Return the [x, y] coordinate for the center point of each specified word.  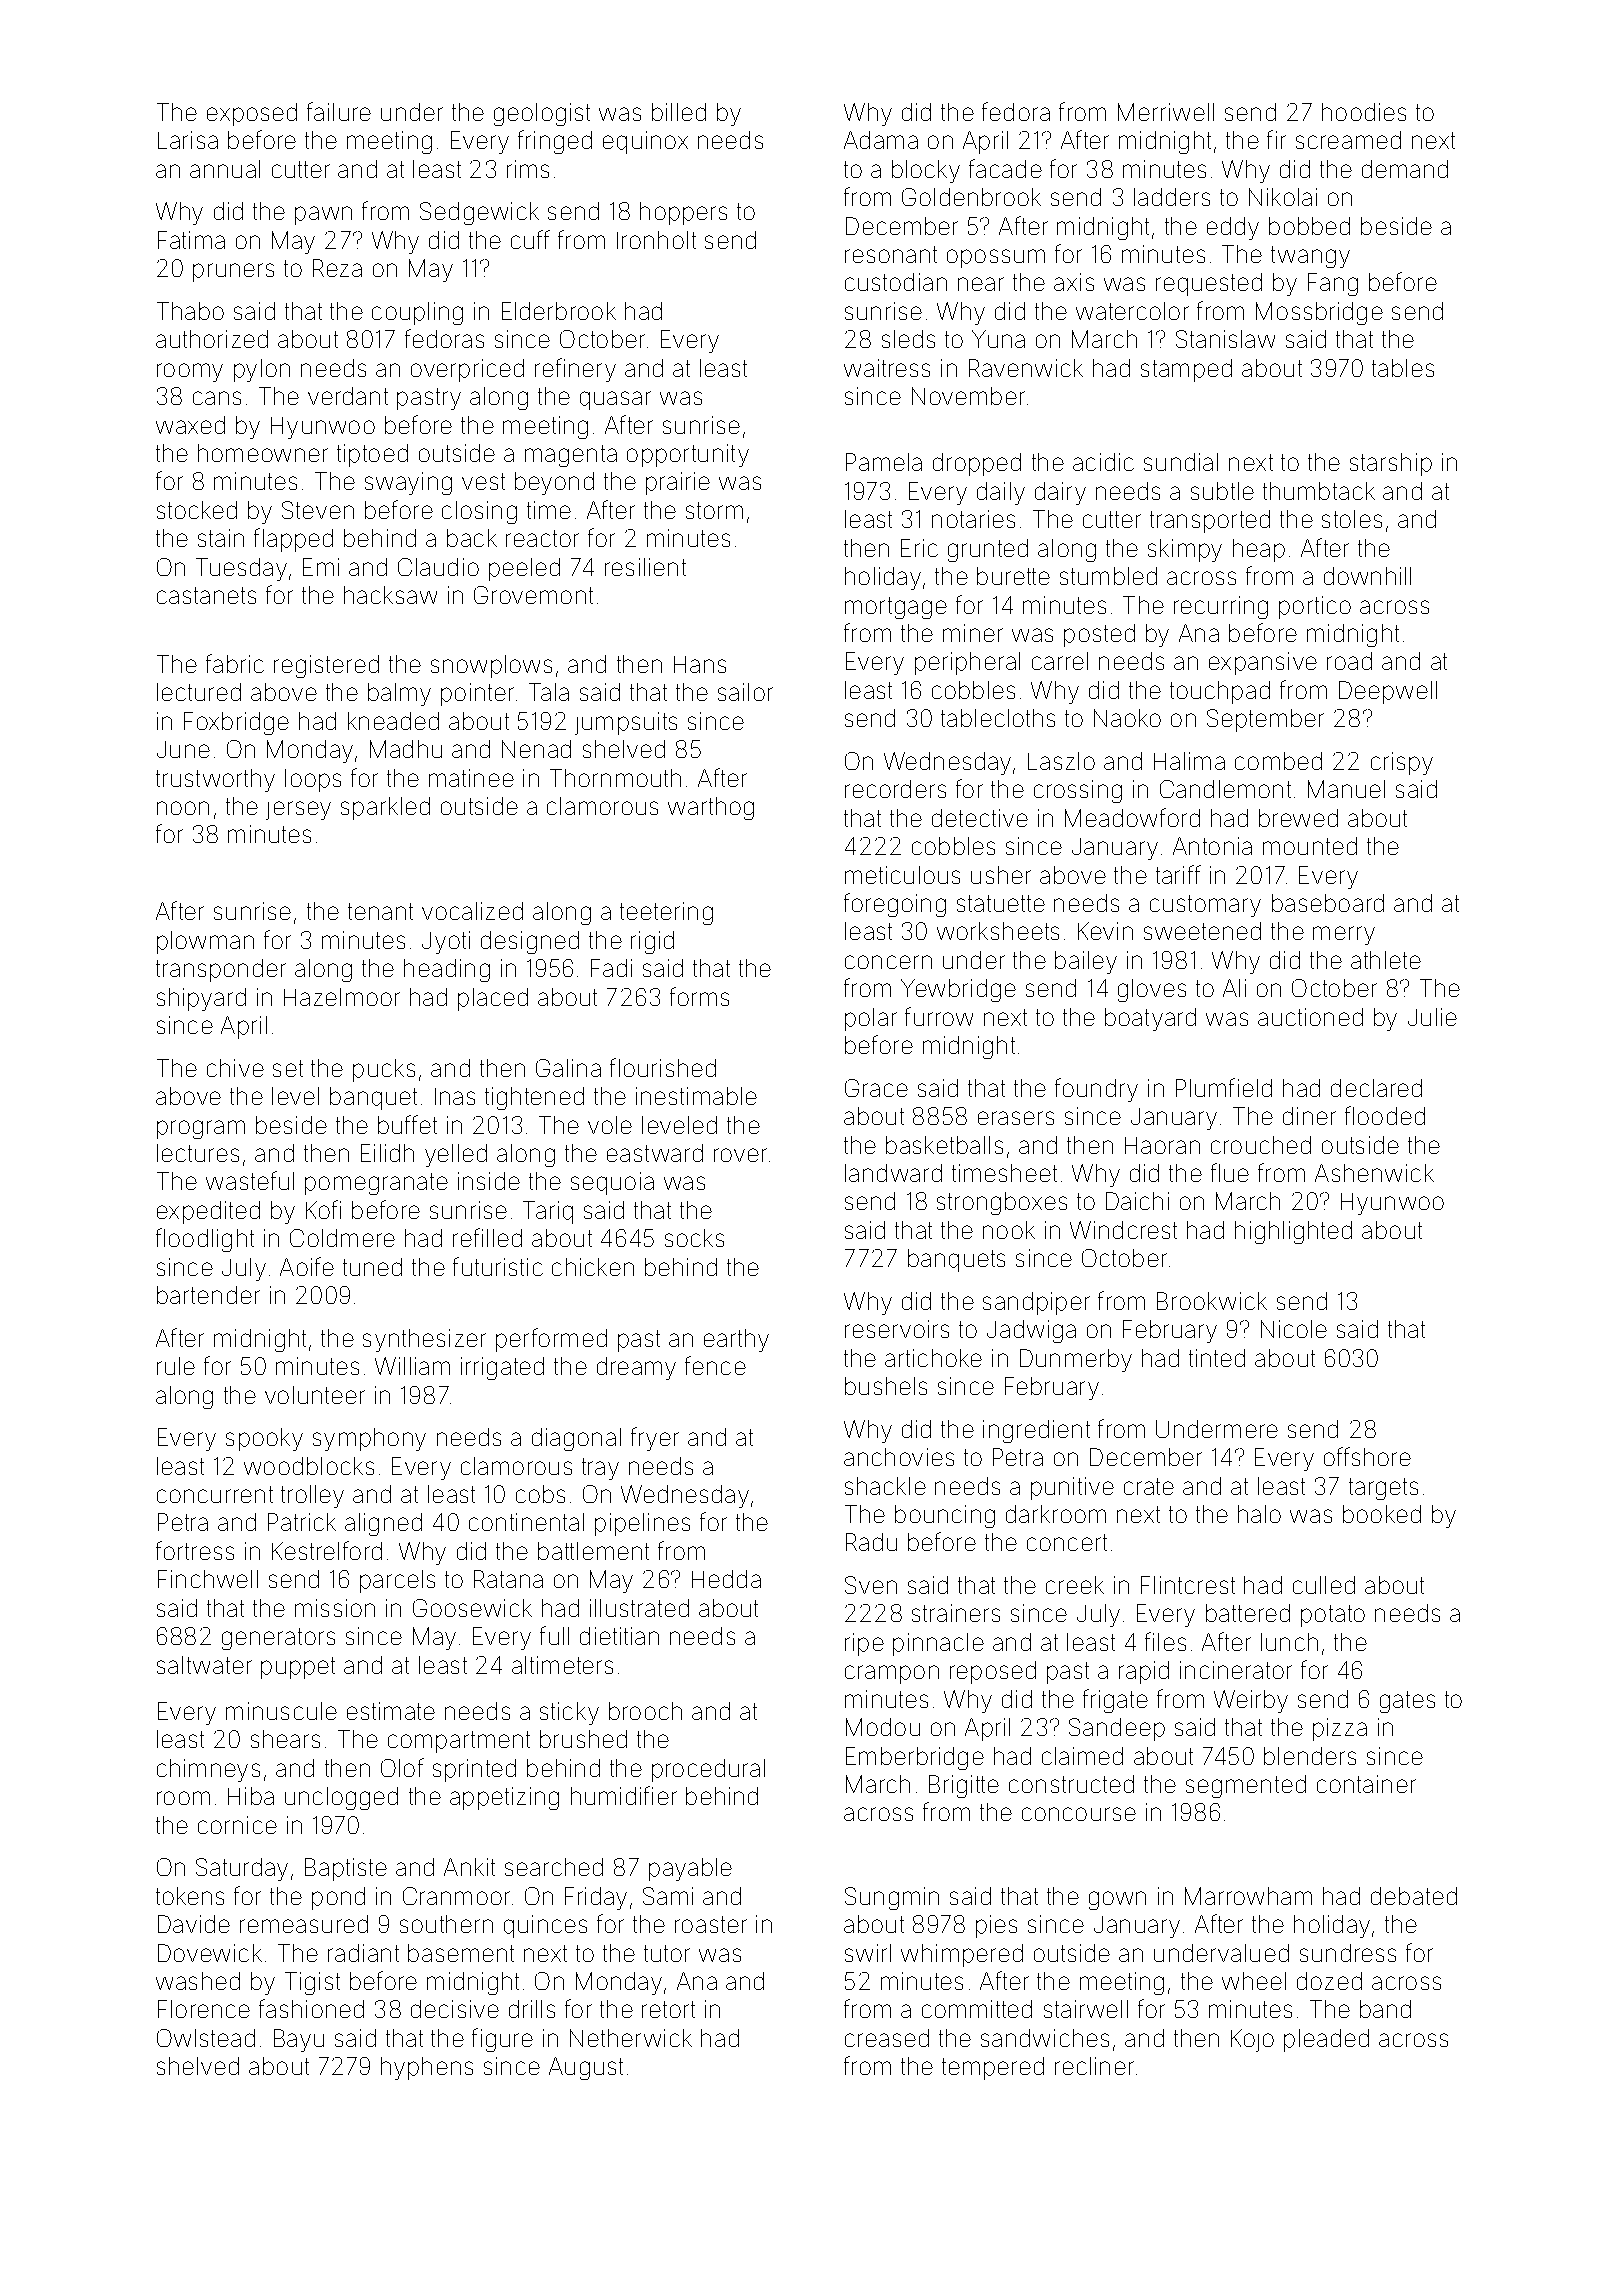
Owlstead [206, 2038]
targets [1383, 1489]
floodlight [205, 1240]
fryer [655, 1439]
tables [1403, 368]
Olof [402, 1767]
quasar [615, 400]
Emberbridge [915, 1758]
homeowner [263, 453]
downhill [1367, 576]
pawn [323, 215]
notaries [973, 519]
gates [1407, 1702]
